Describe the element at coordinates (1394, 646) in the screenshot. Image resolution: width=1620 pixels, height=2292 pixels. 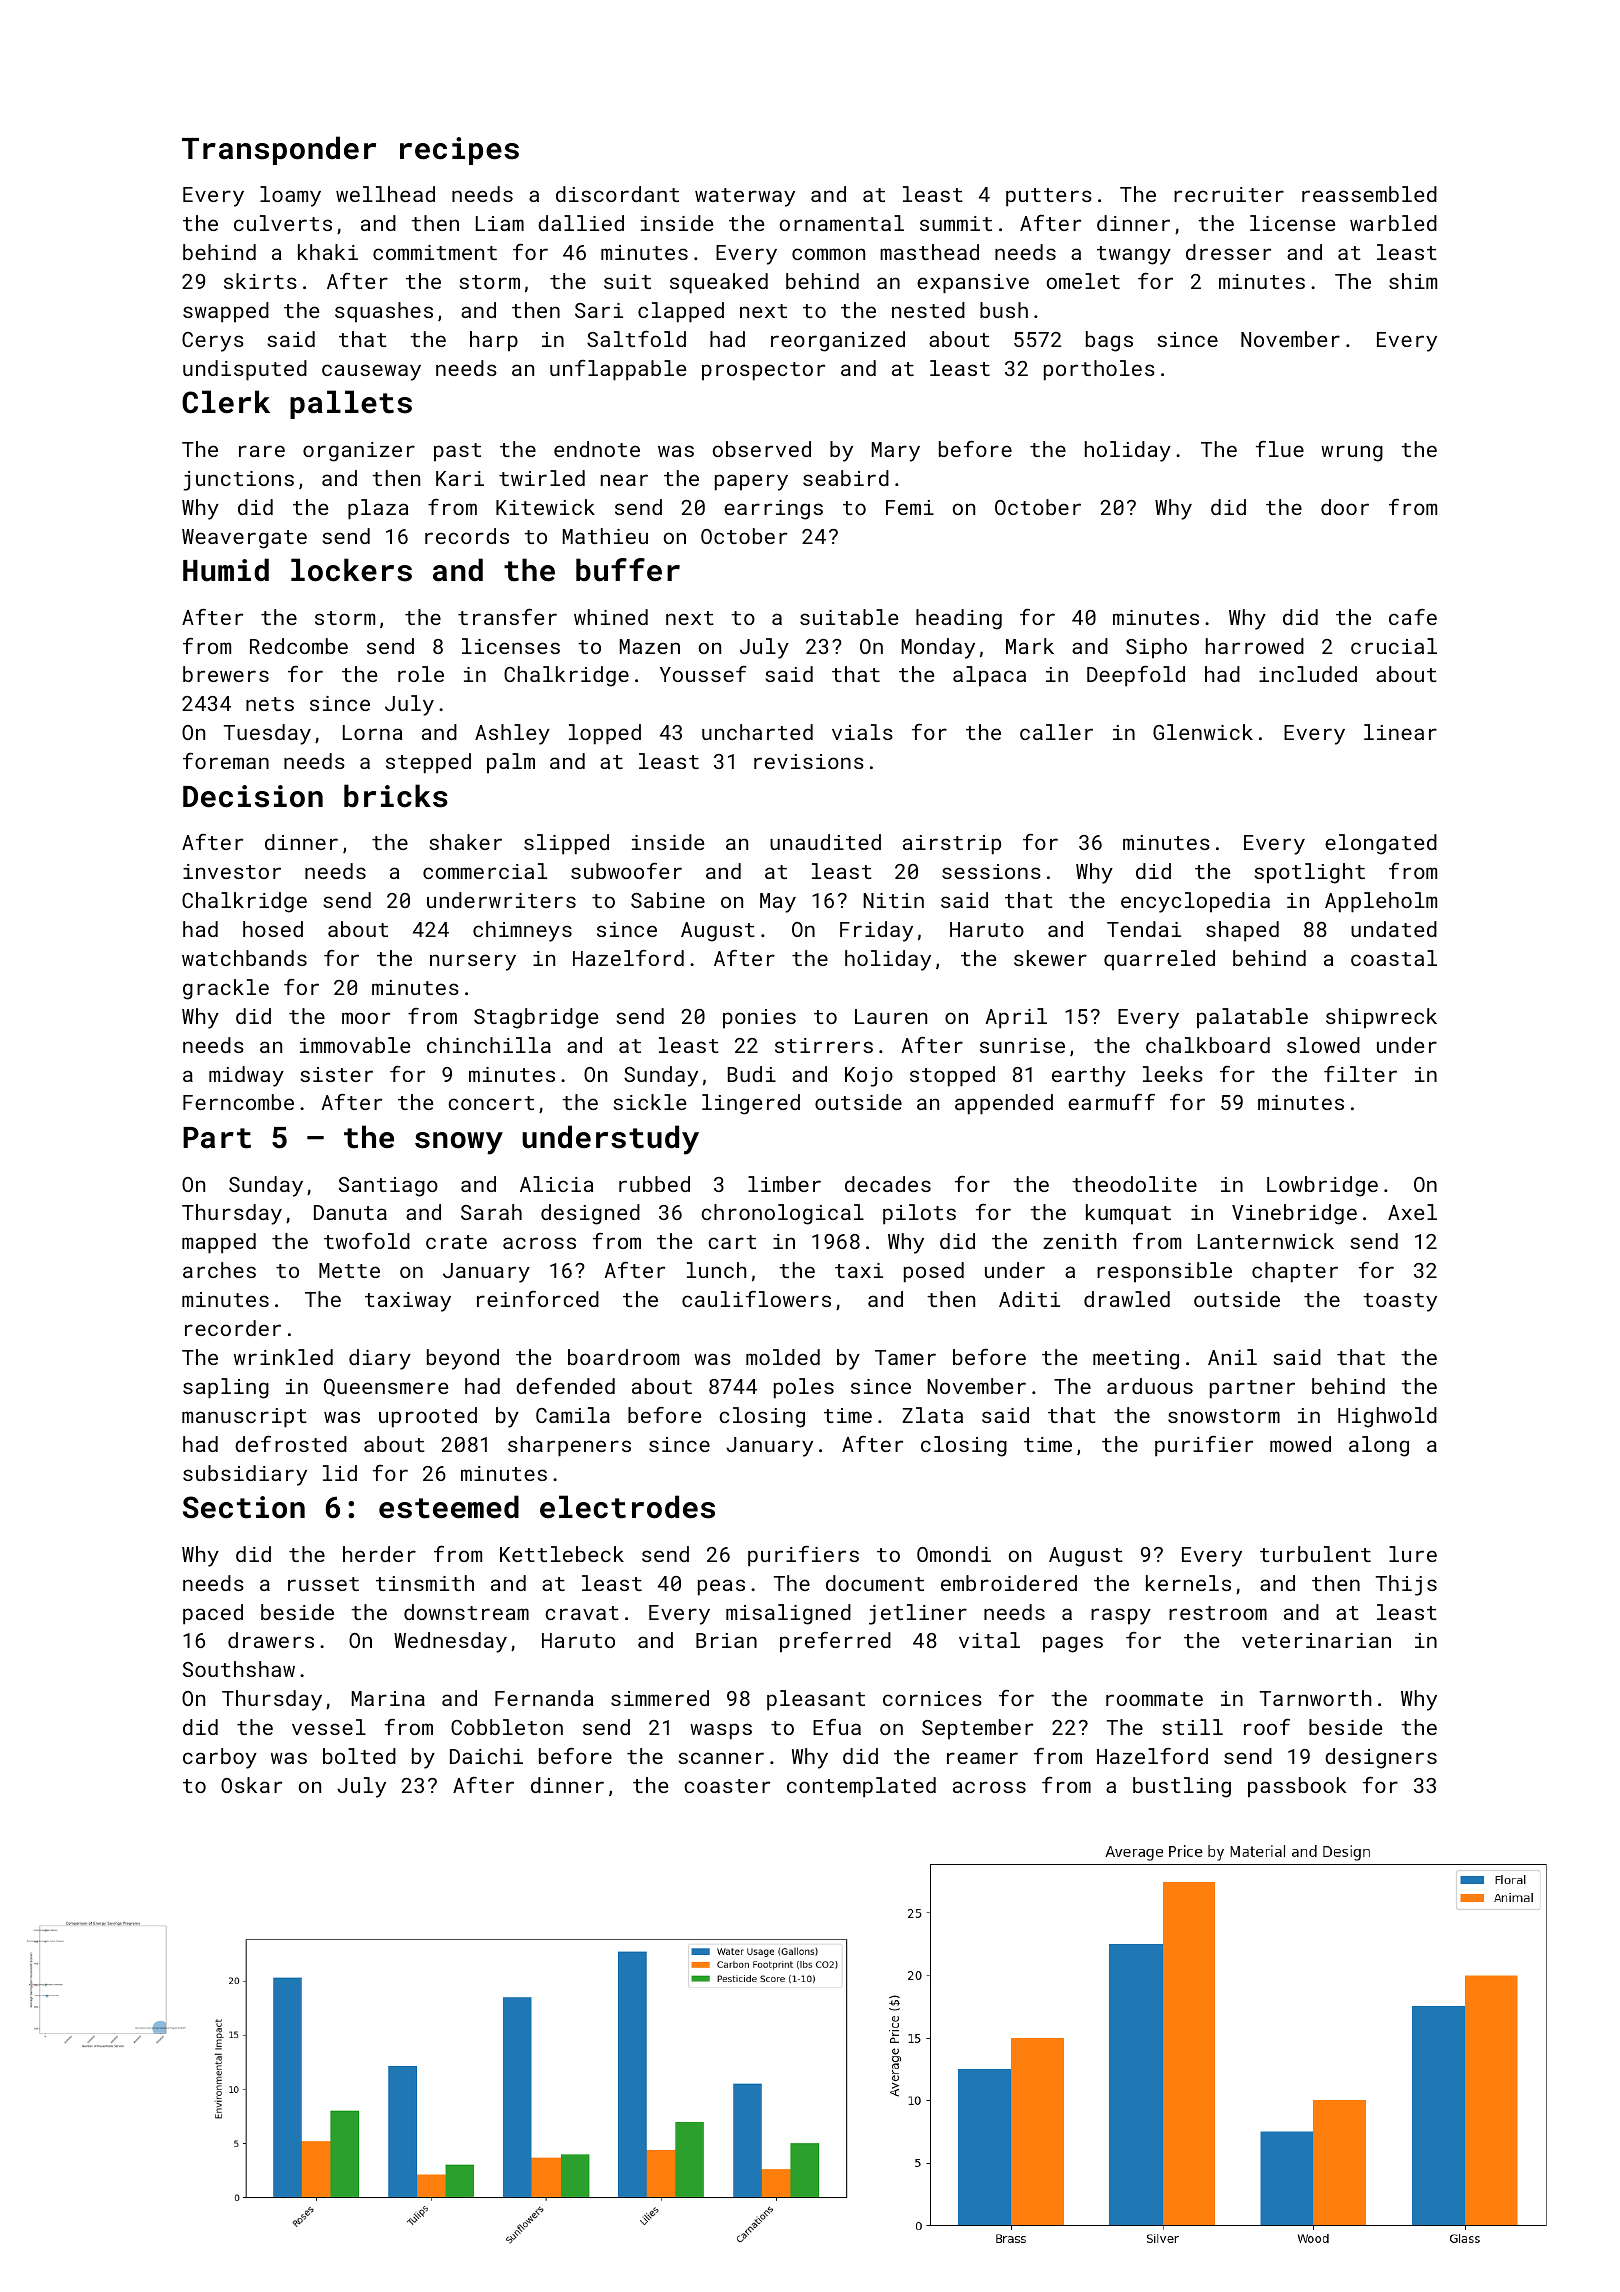
I see `crucial` at that location.
